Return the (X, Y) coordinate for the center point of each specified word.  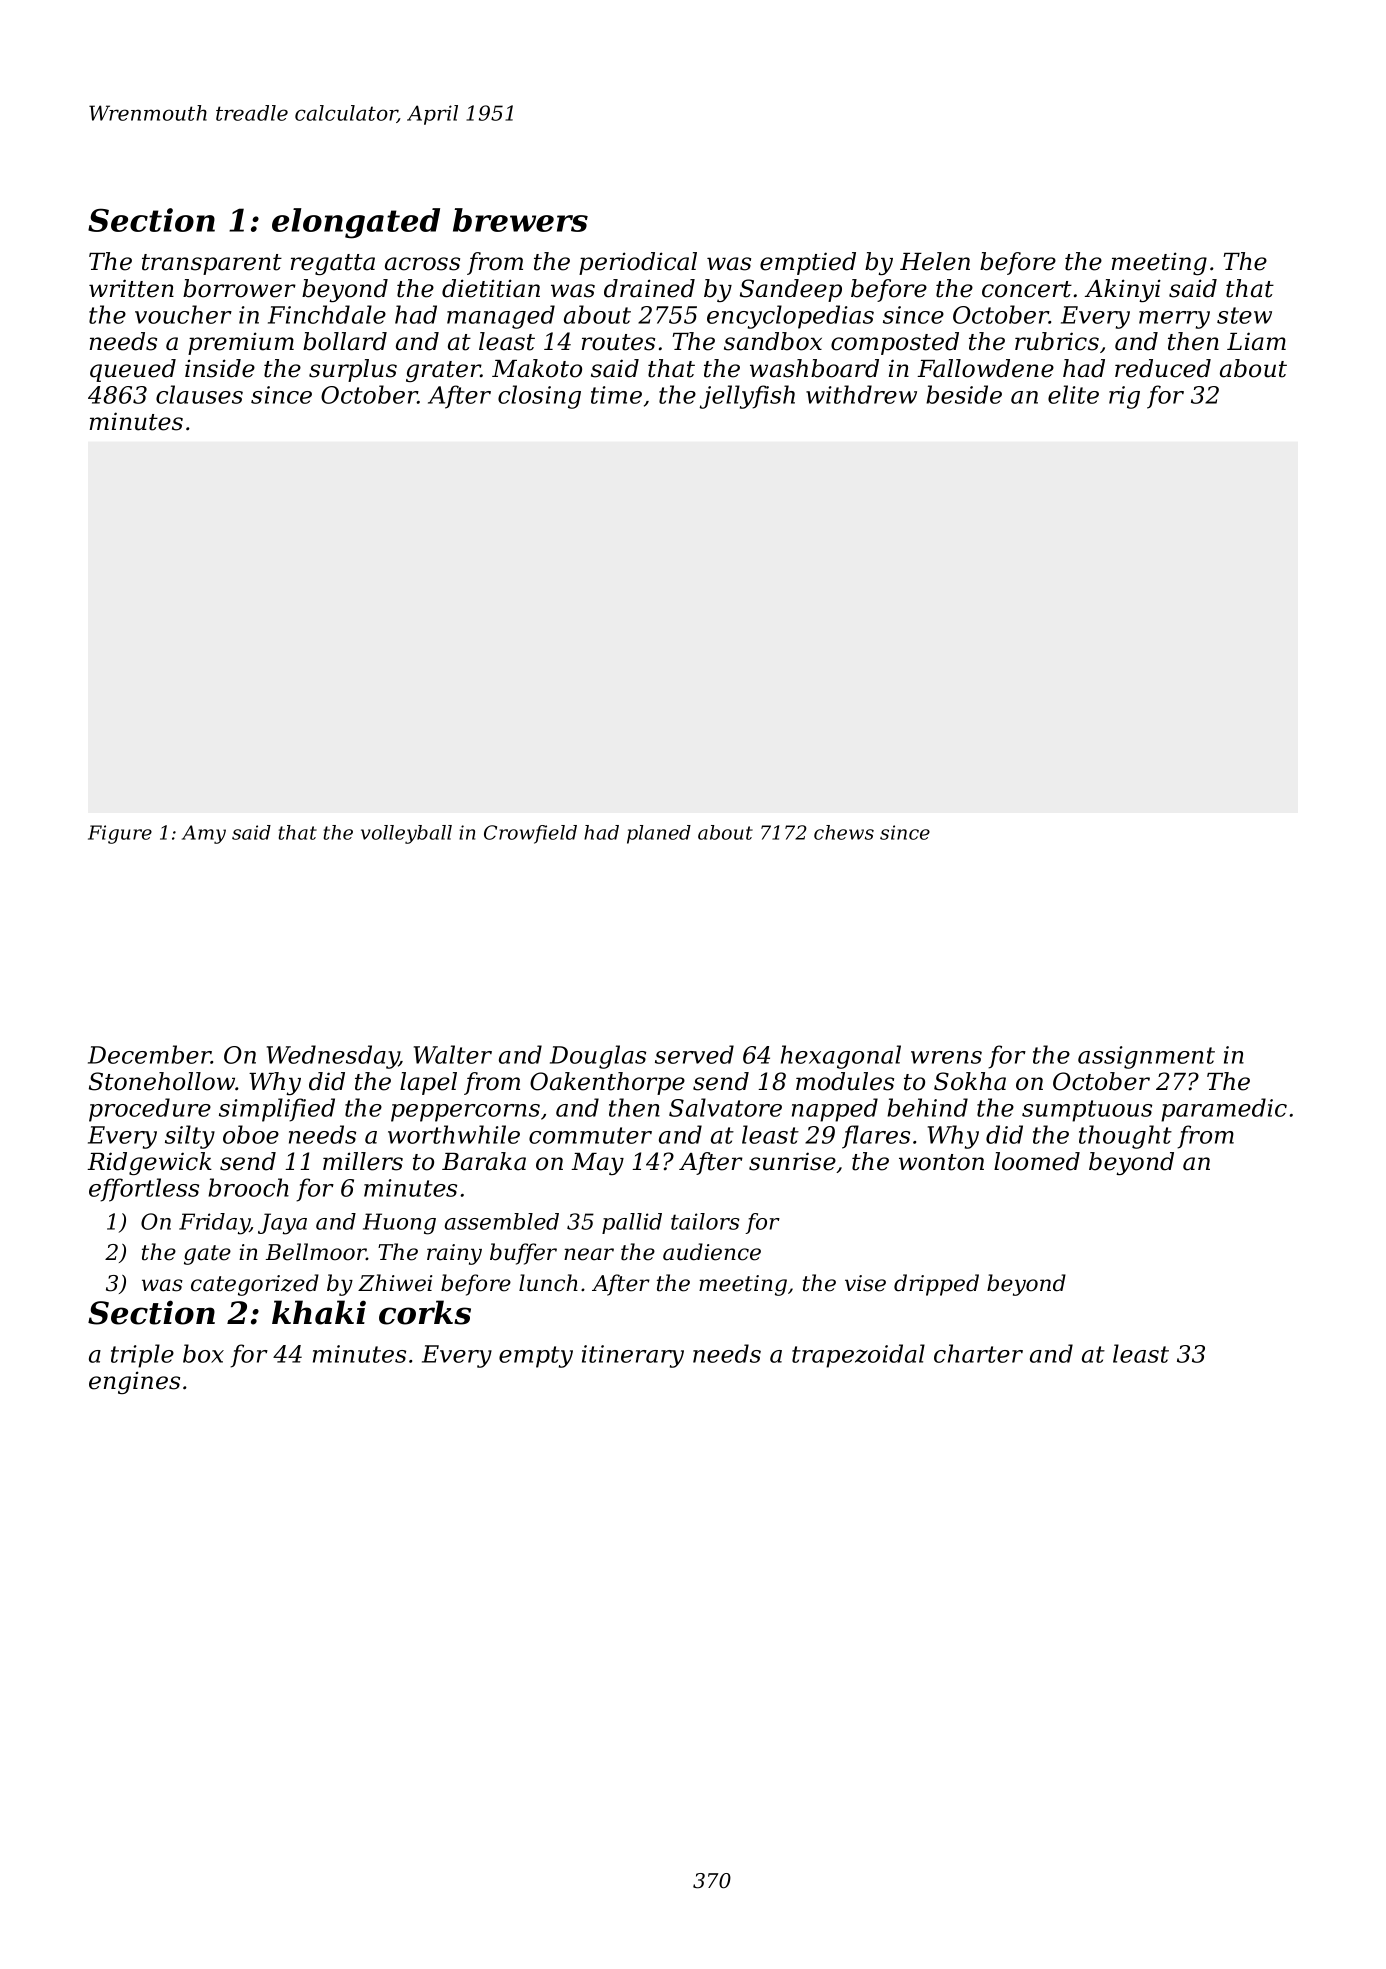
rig (1124, 397)
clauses (199, 394)
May (597, 1164)
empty (536, 1357)
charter (978, 1353)
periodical (638, 263)
